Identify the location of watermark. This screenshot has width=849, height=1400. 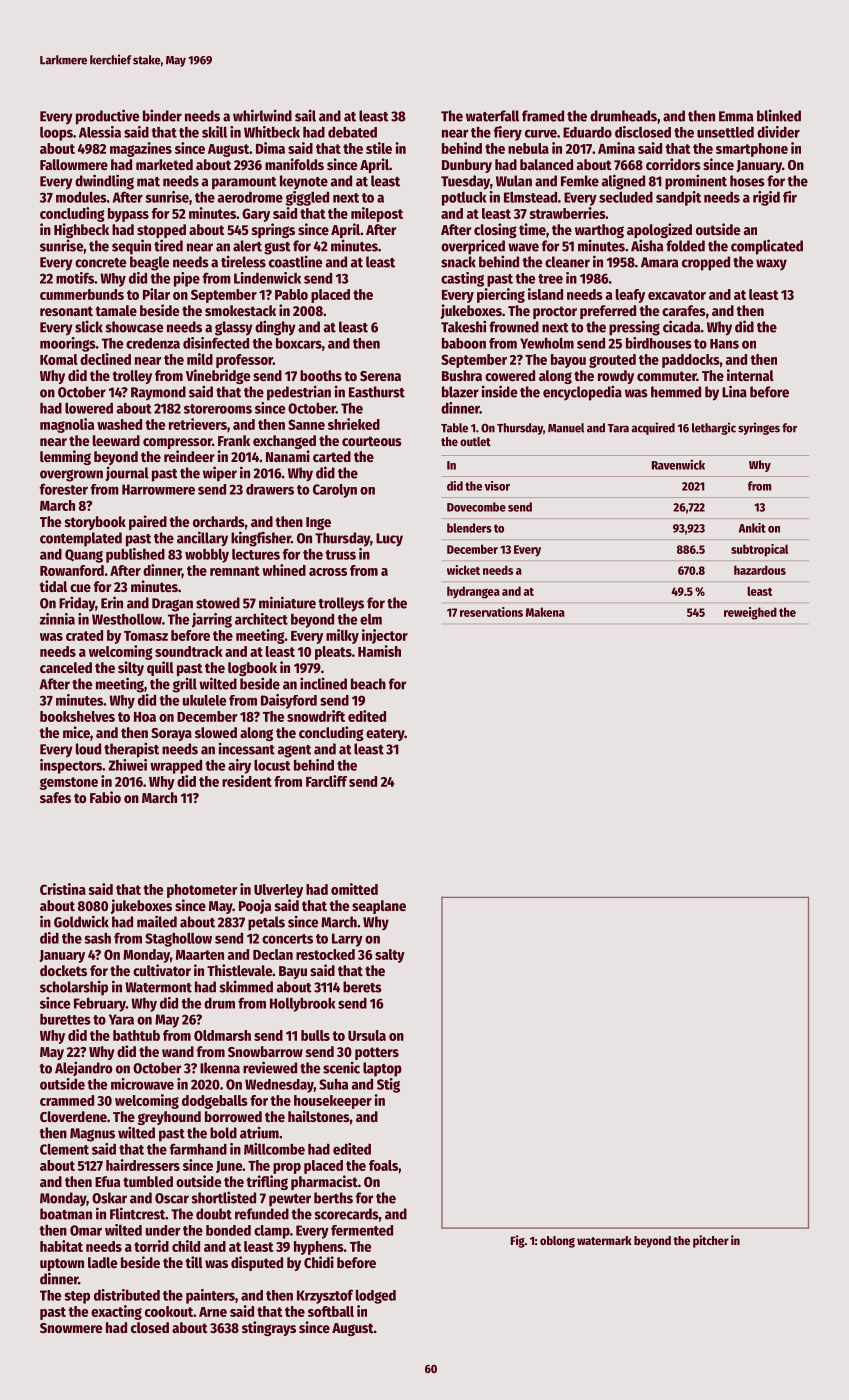
(604, 1240).
